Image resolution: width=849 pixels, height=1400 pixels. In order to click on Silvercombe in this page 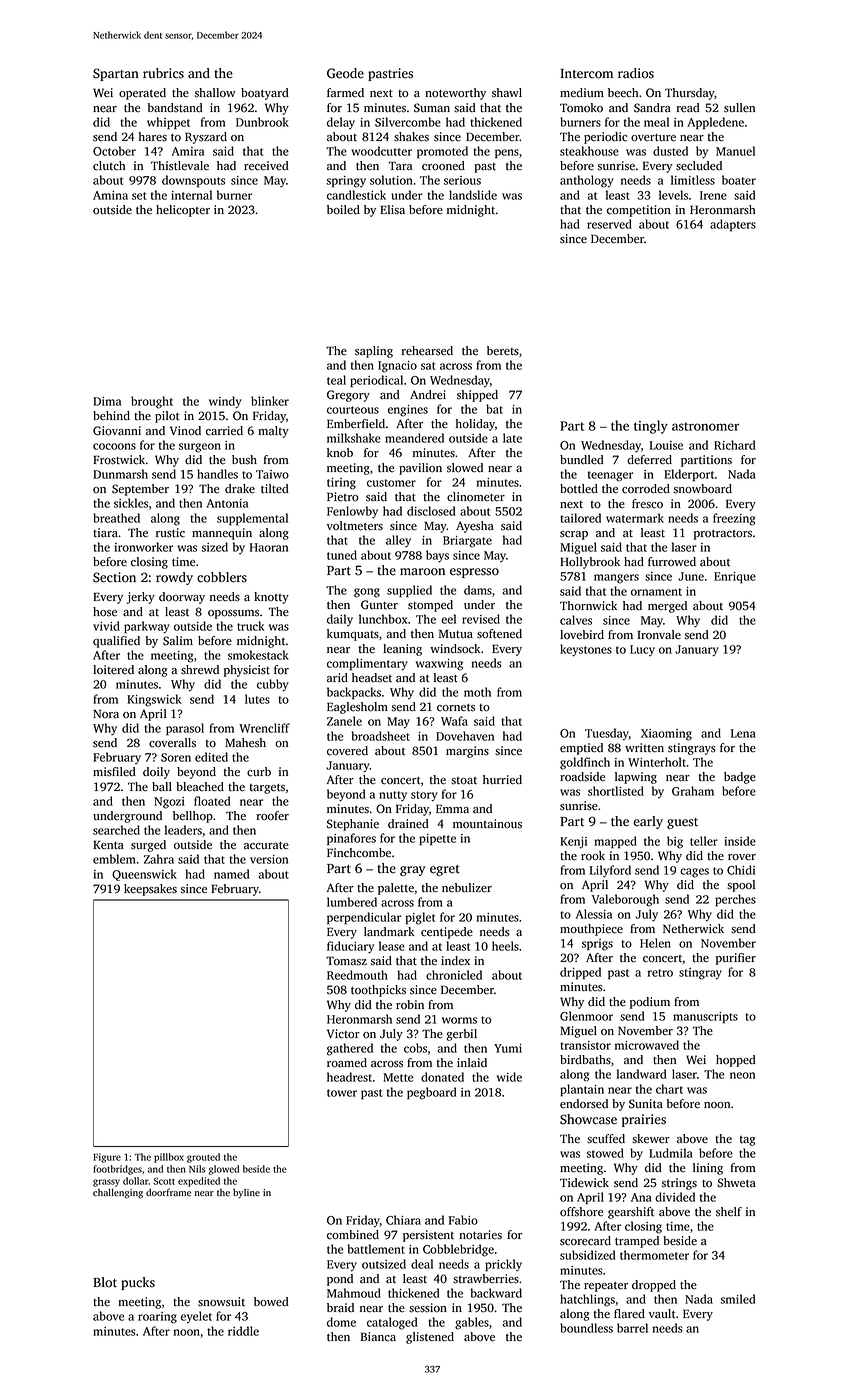, I will do `click(408, 122)`.
